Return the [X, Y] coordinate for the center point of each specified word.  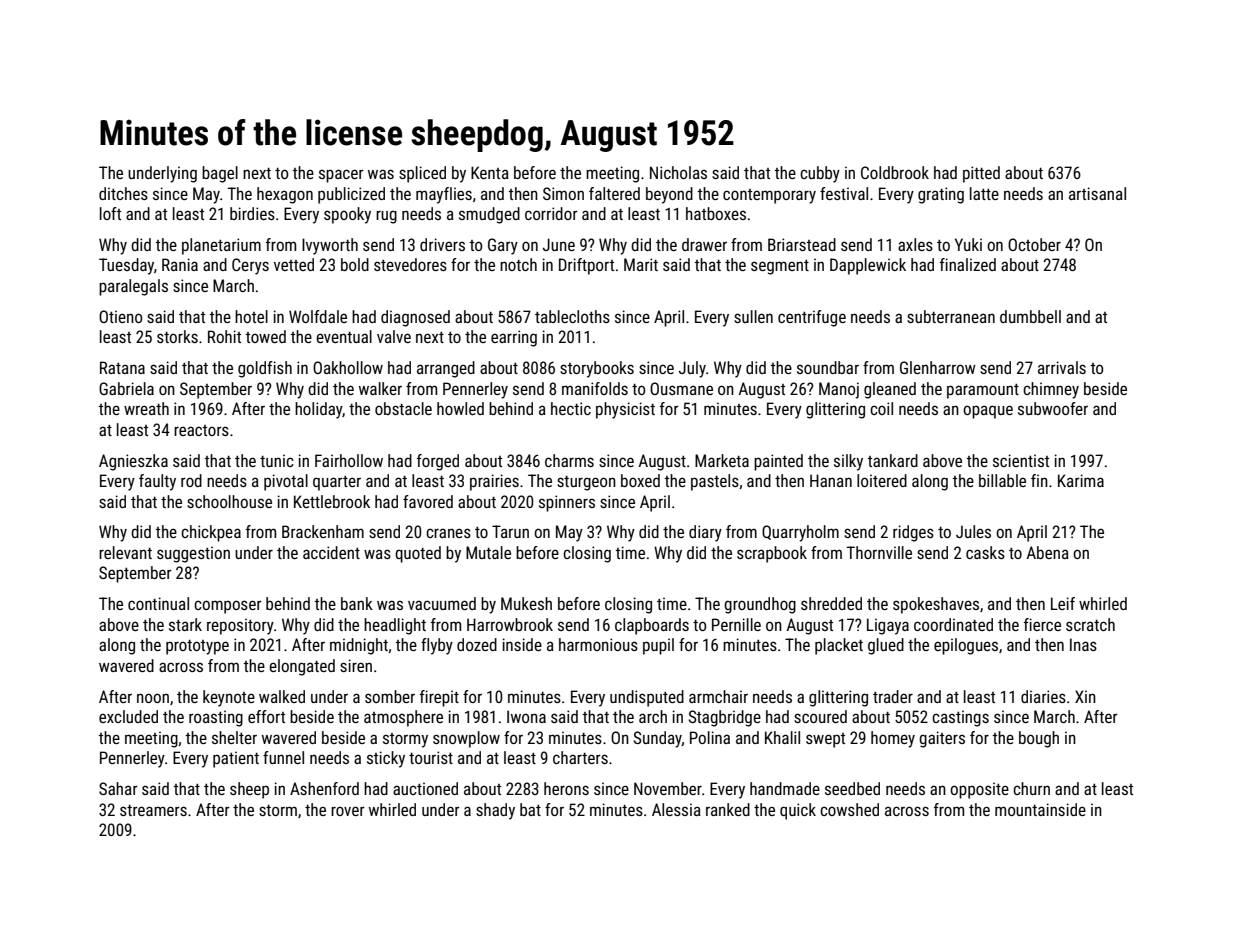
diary [705, 533]
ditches [123, 193]
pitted [981, 174]
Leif [1063, 603]
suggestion [193, 554]
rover [348, 811]
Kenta [490, 172]
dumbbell [1030, 316]
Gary [503, 246]
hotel [251, 316]
